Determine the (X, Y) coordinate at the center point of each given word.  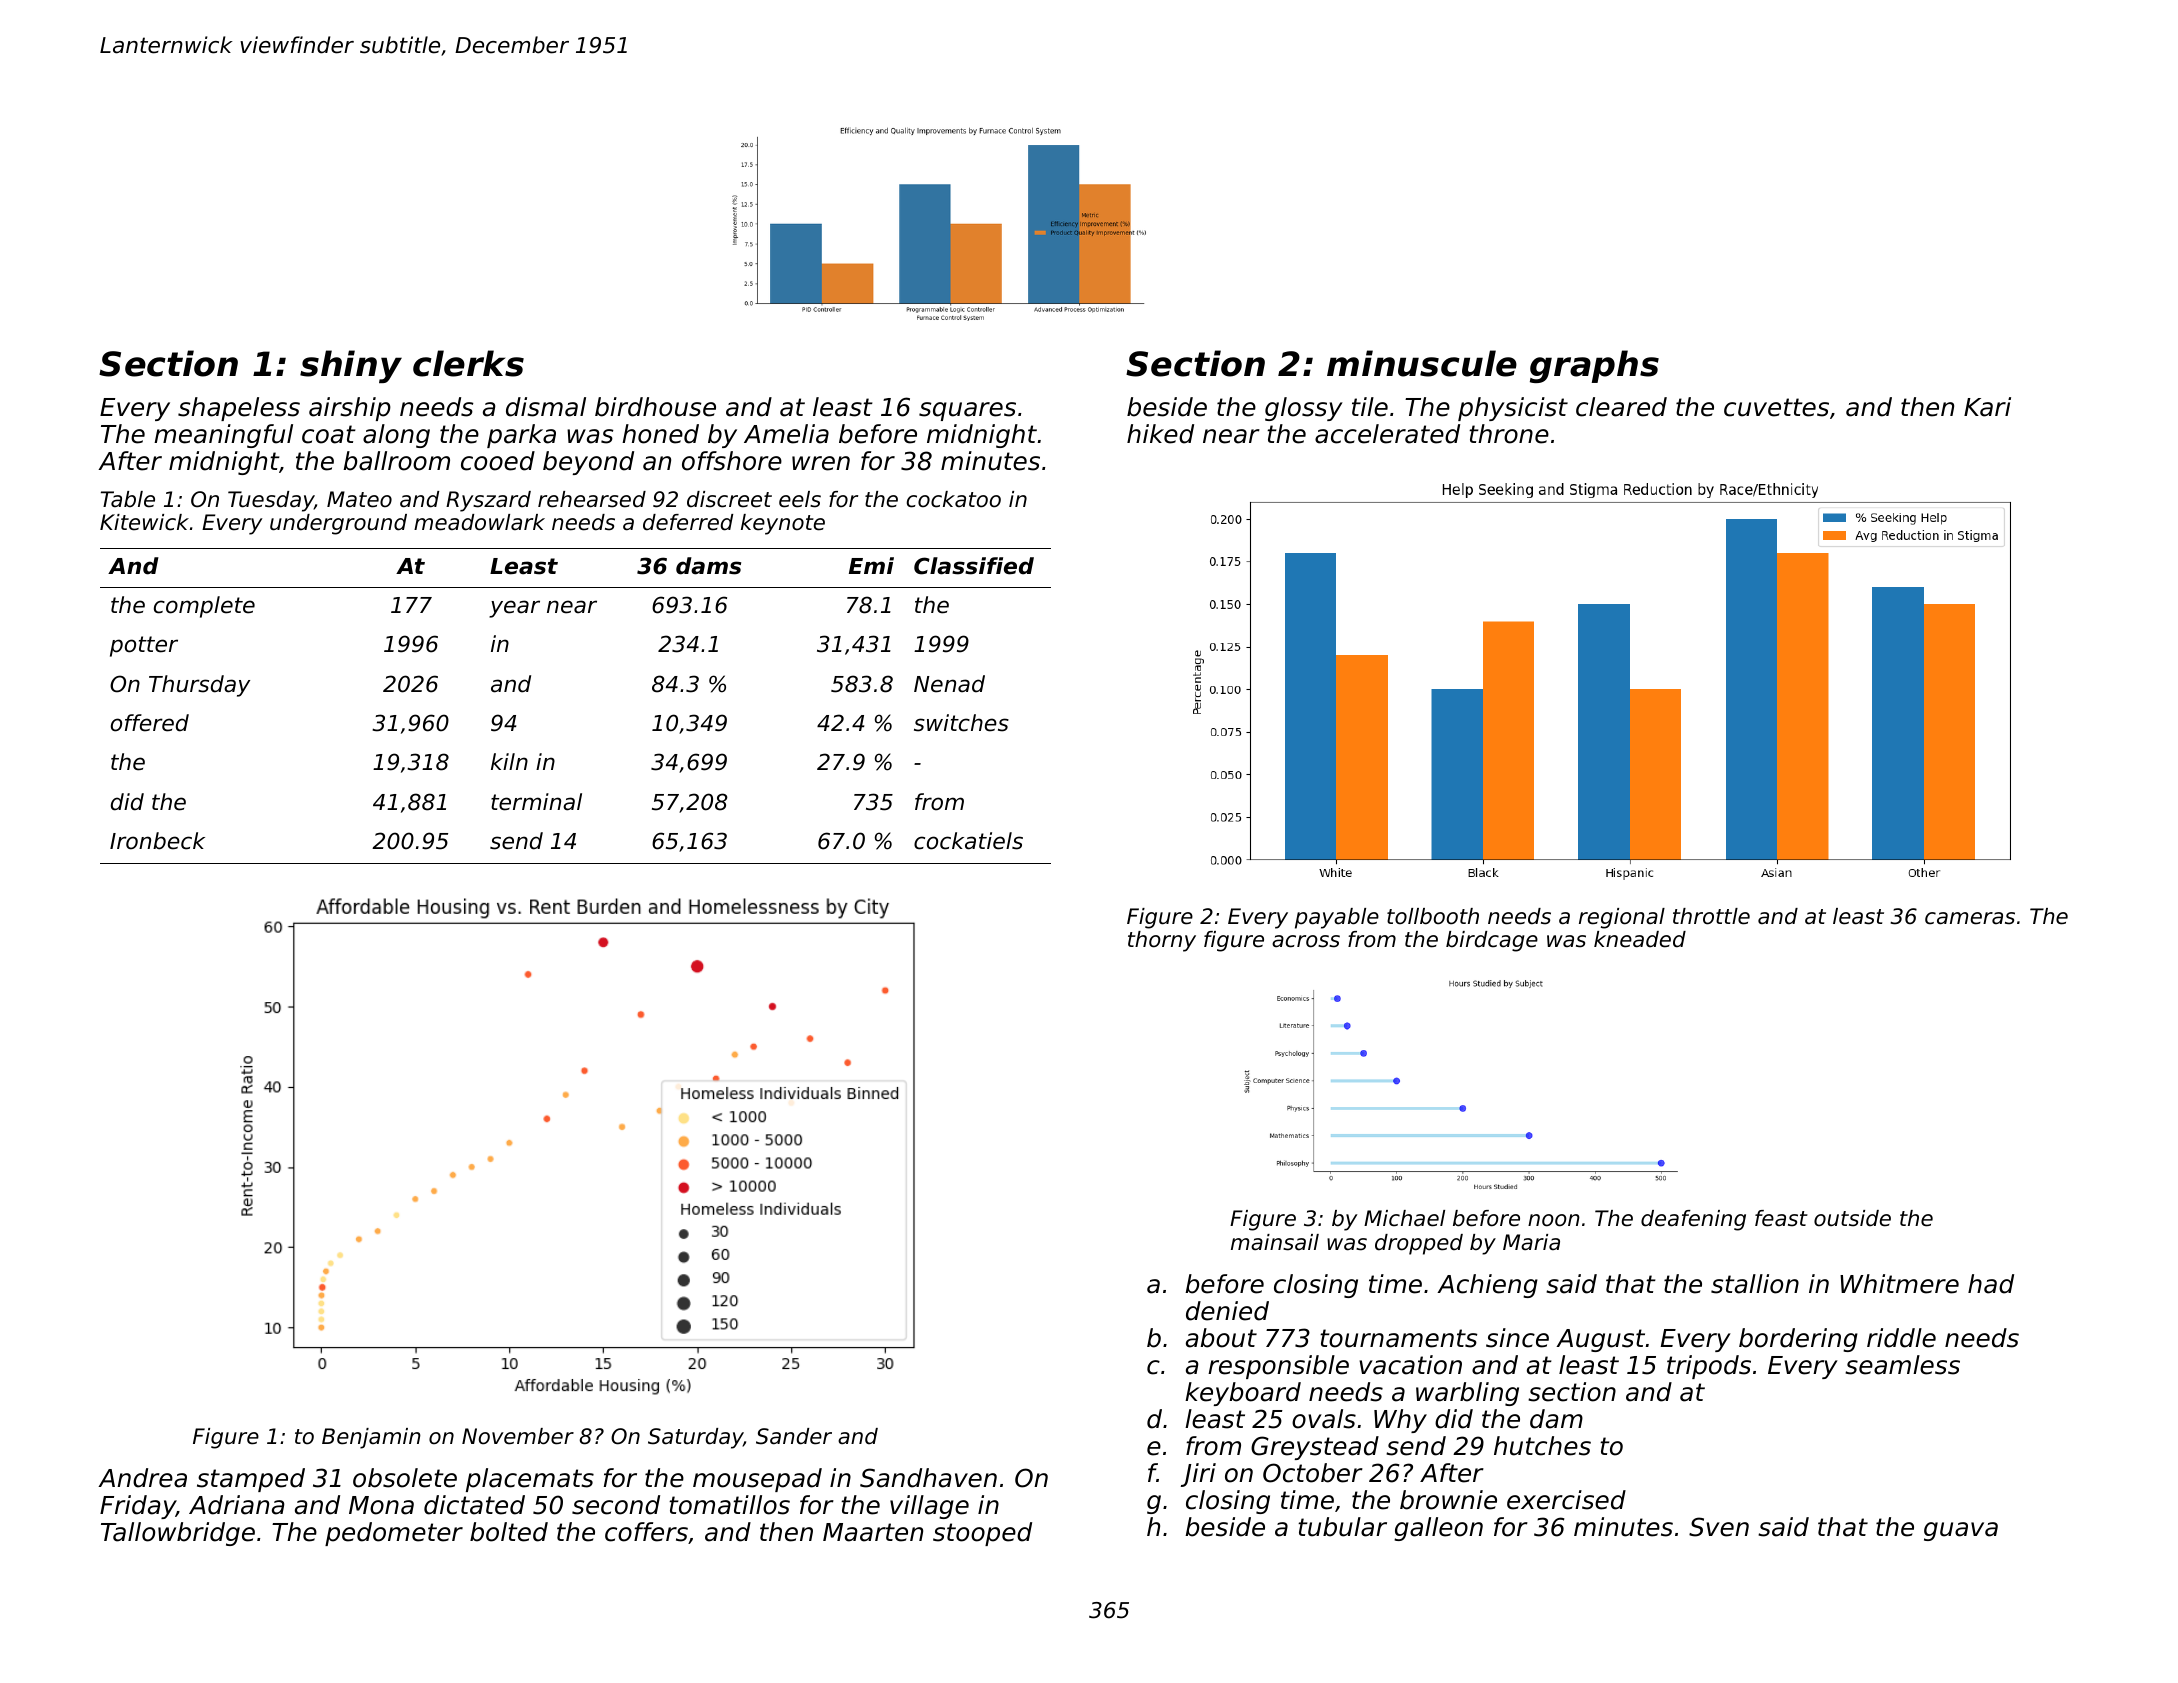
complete (204, 607)
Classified (974, 566)
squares (967, 411)
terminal (536, 802)
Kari (1987, 407)
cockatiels (968, 841)
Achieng (1487, 1286)
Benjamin (371, 1438)
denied (1227, 1311)
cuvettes (1776, 407)
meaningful (223, 436)
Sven (1719, 1527)
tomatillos (729, 1505)
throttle (1711, 916)
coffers (646, 1532)
